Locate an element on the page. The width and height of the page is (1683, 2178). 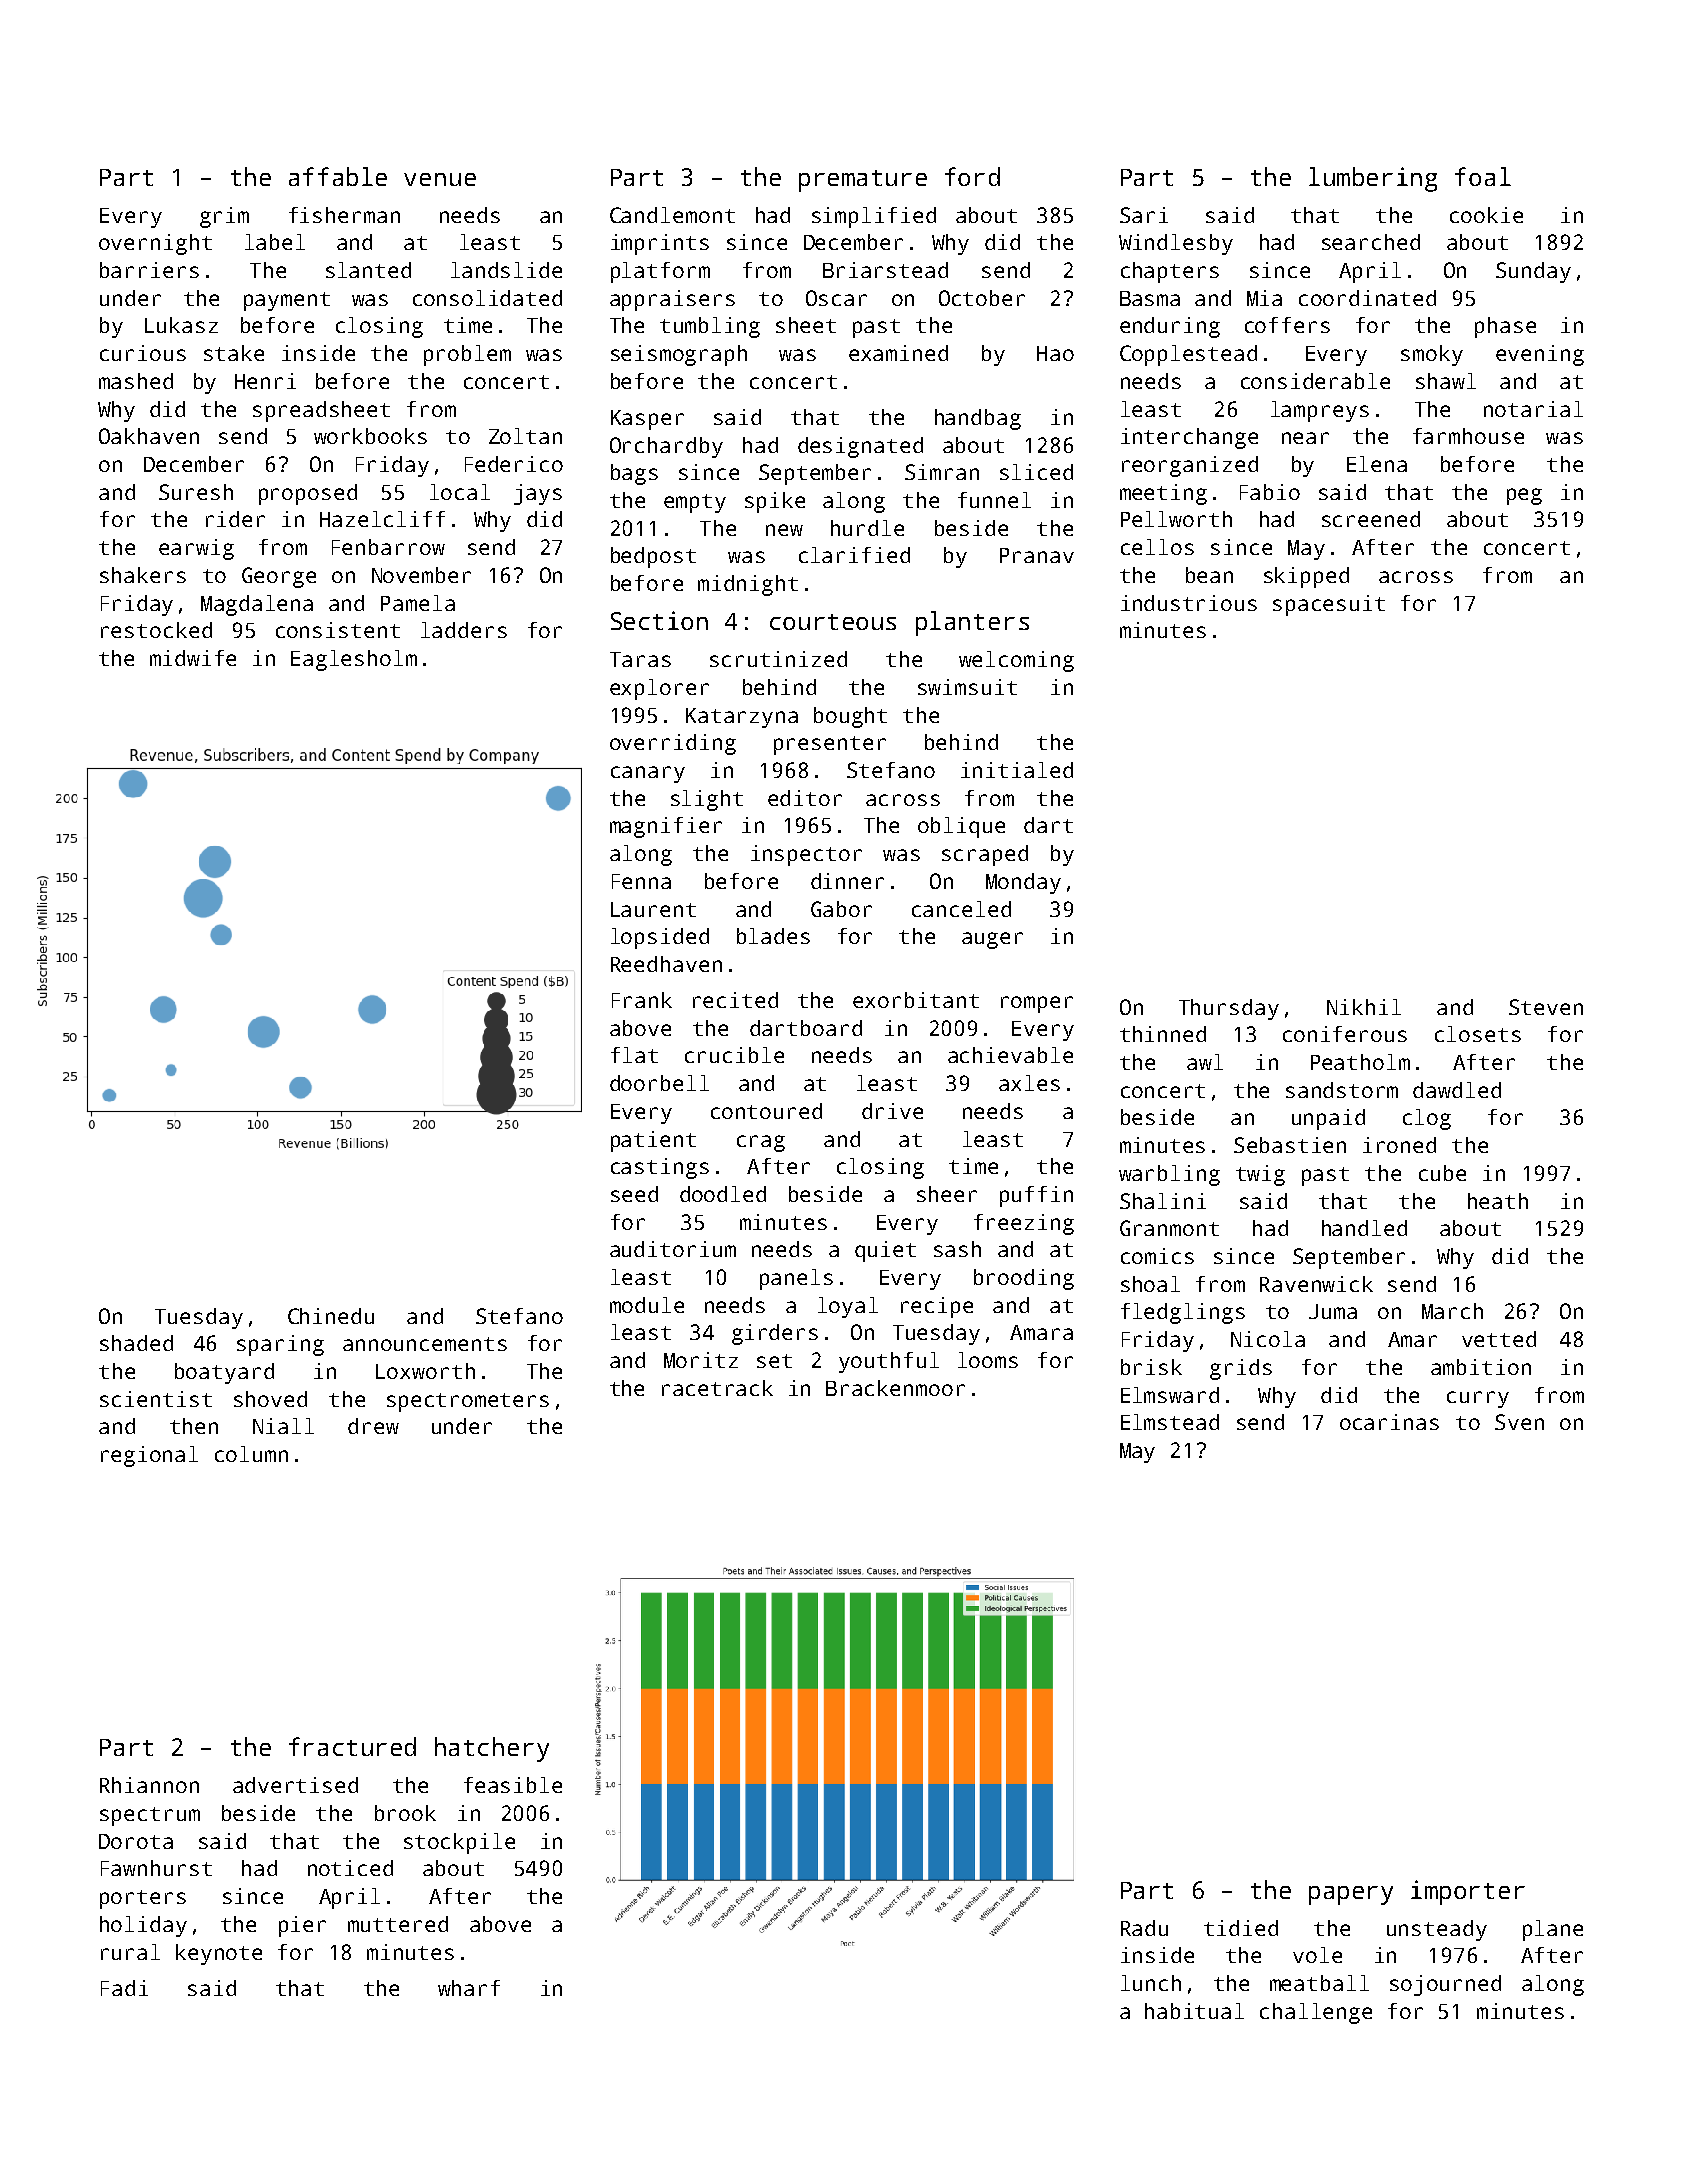
Frank is located at coordinates (642, 1000).
